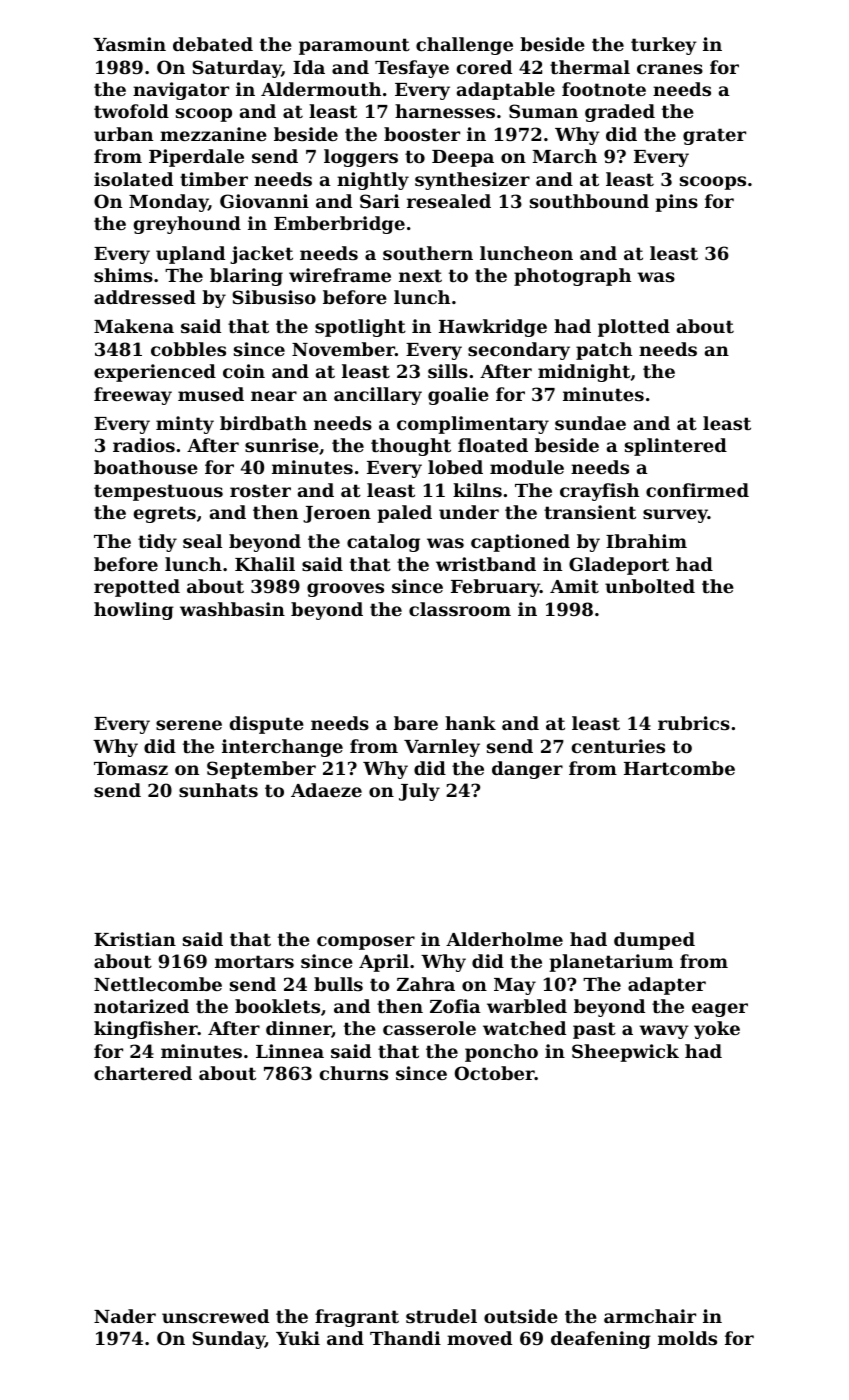 The image size is (849, 1400). I want to click on confirmed, so click(697, 490).
